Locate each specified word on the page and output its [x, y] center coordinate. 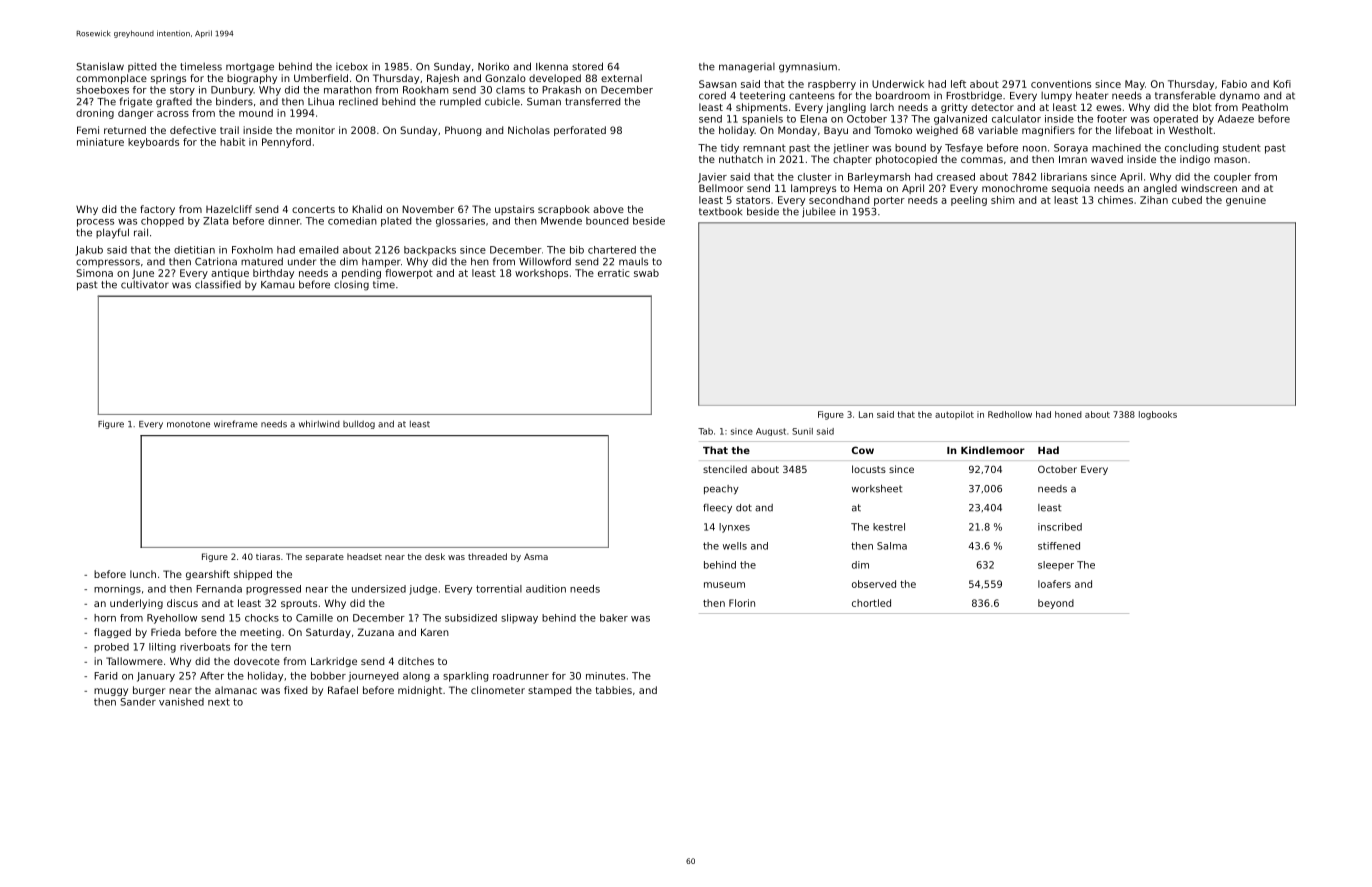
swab [646, 273]
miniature [100, 142]
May [1135, 85]
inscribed [1060, 527]
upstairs [514, 210]
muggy [111, 692]
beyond [1056, 604]
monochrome [1015, 188]
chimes [1115, 200]
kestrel [889, 527]
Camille [314, 618]
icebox [352, 66]
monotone [188, 424]
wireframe [236, 424]
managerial [747, 68]
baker [614, 618]
